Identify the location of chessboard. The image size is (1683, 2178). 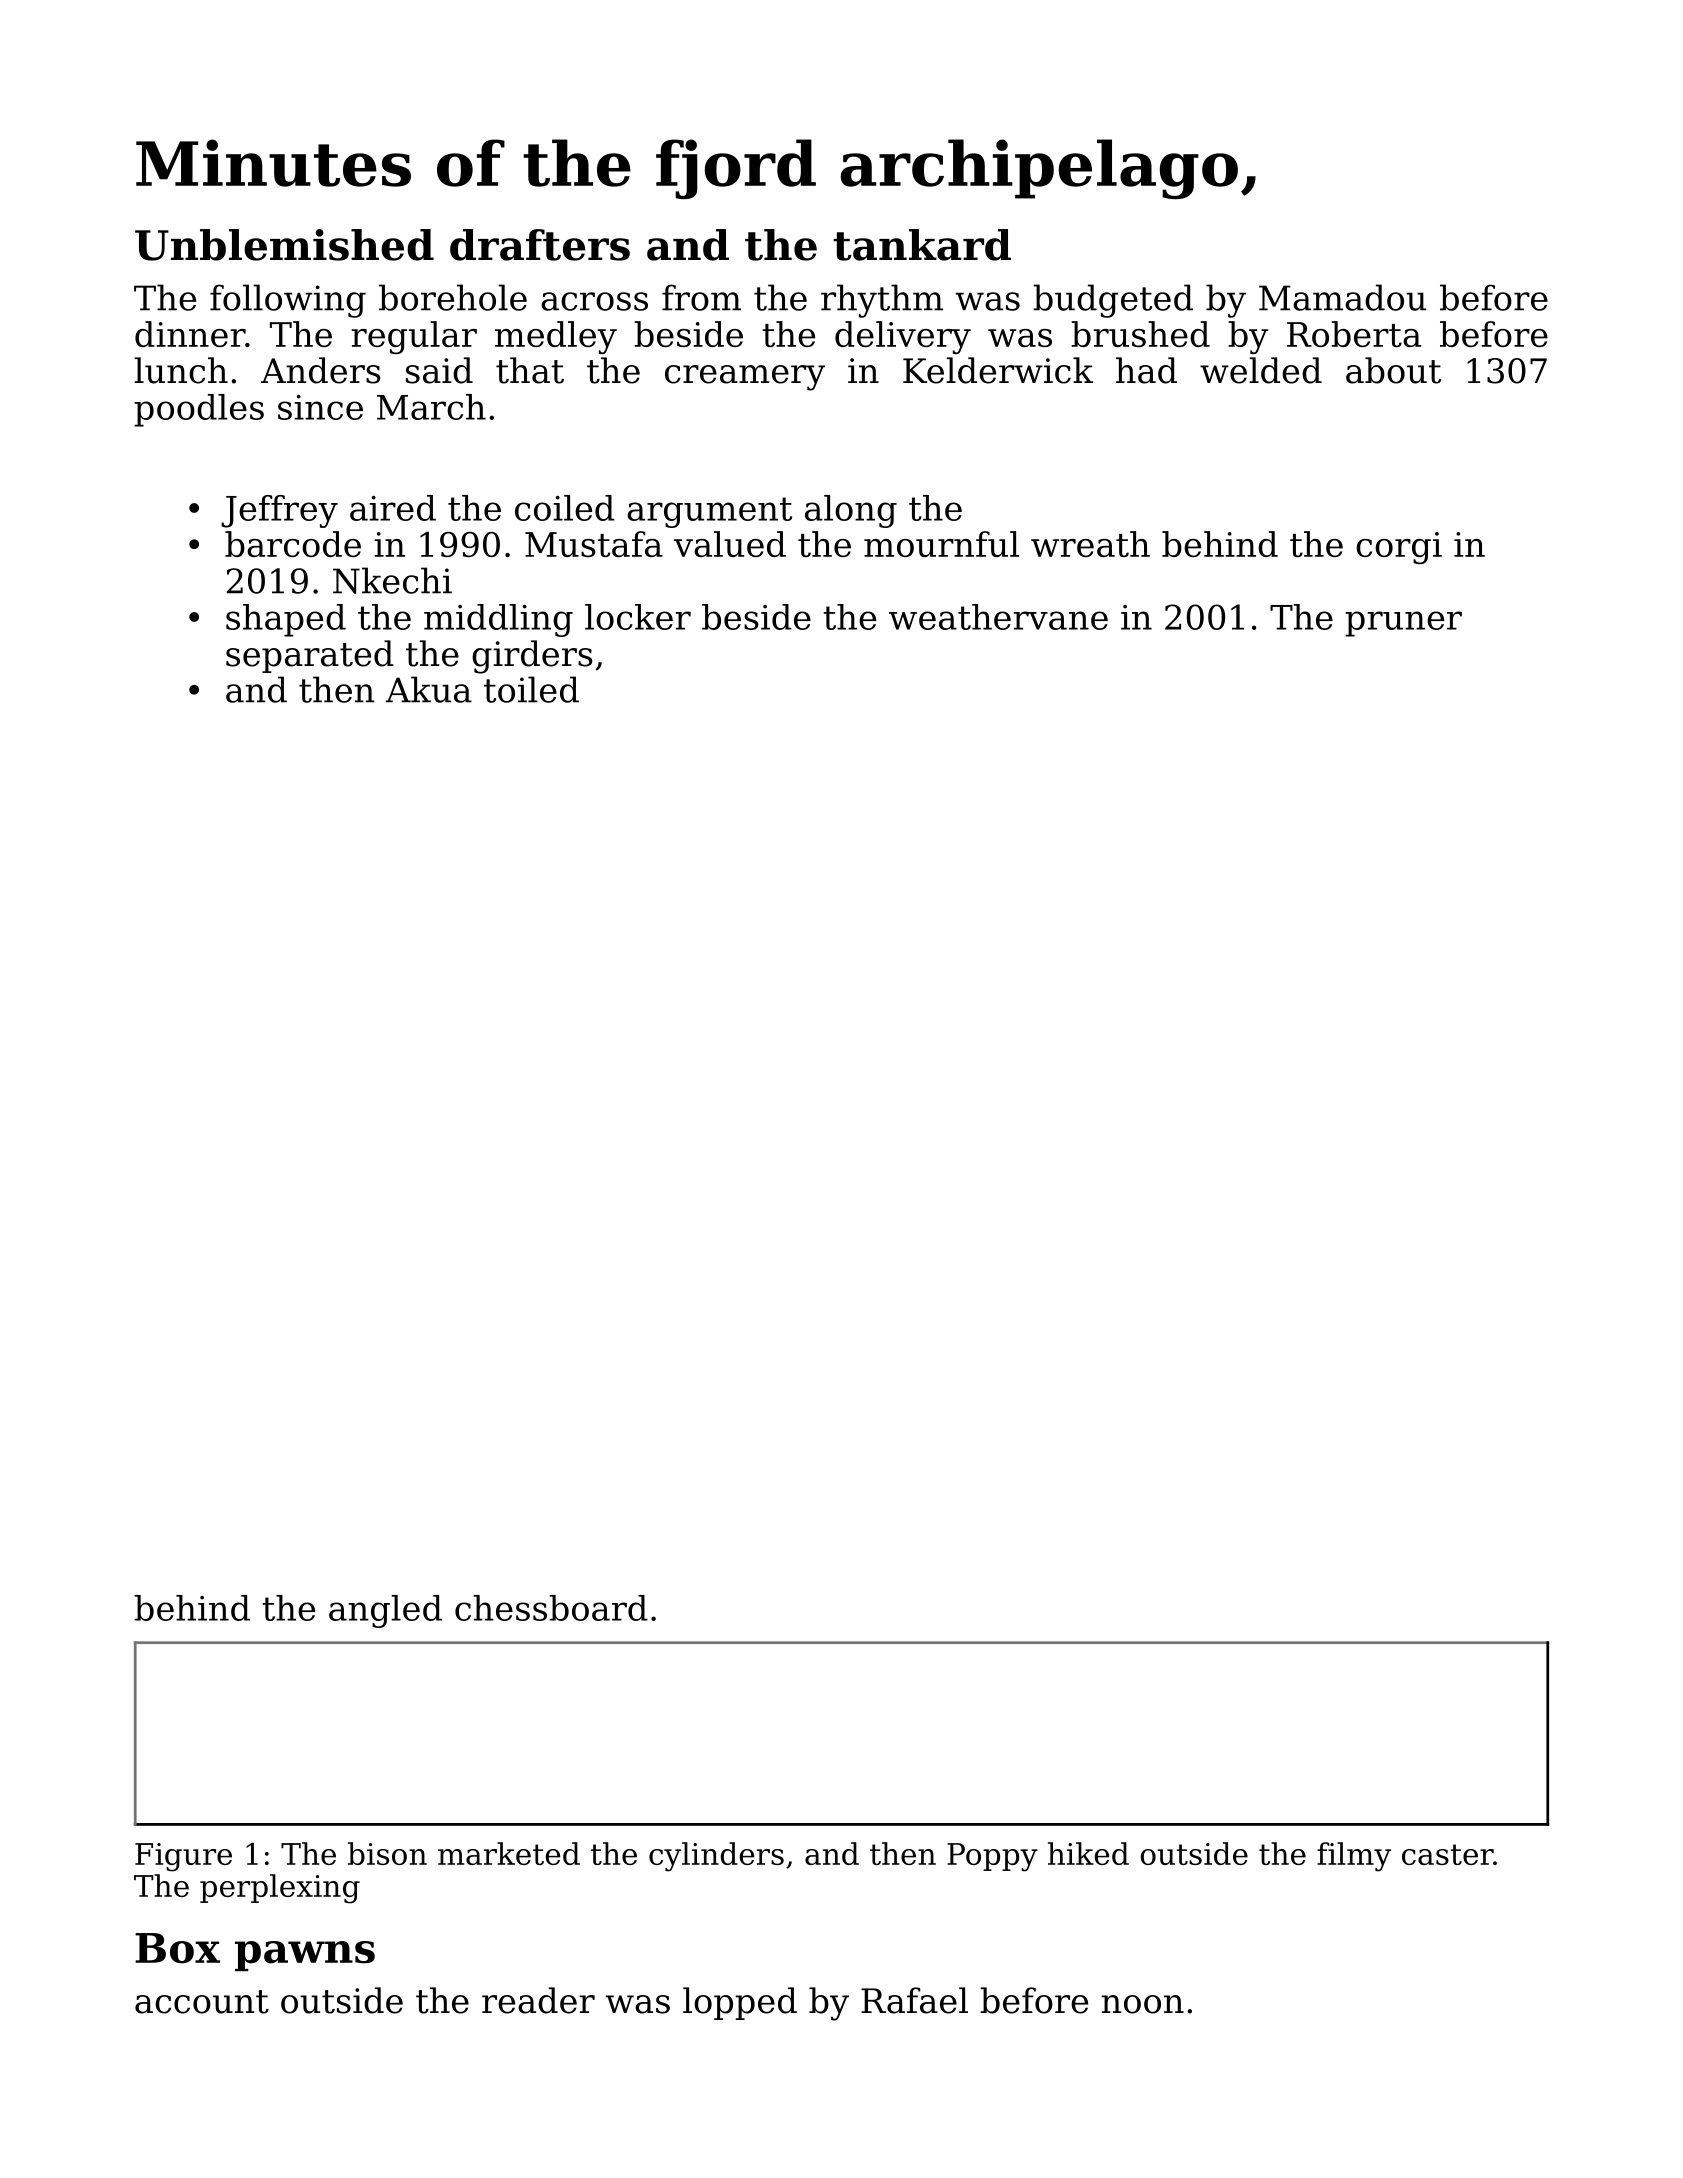
(551, 1608).
